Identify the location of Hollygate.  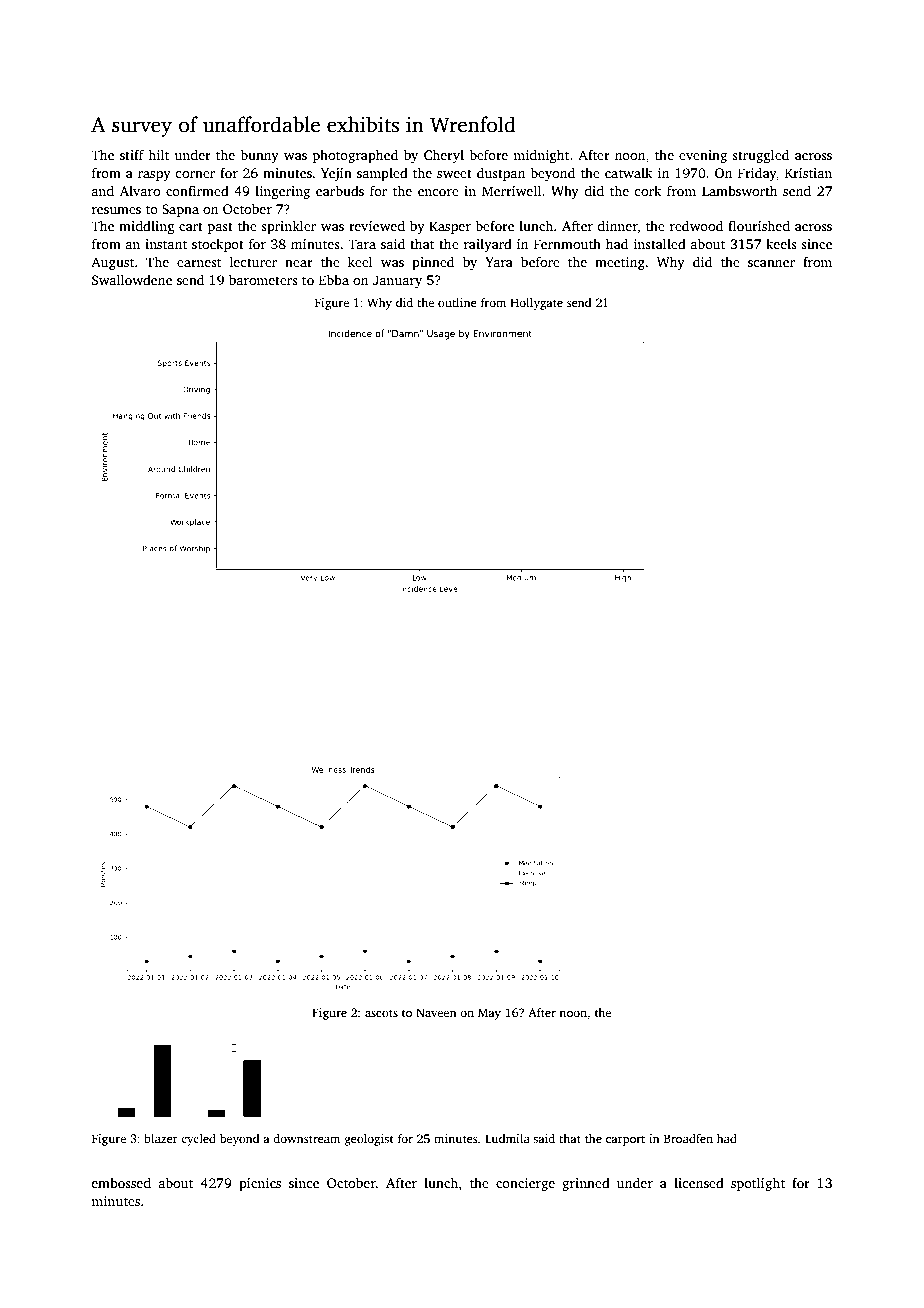
(536, 304).
